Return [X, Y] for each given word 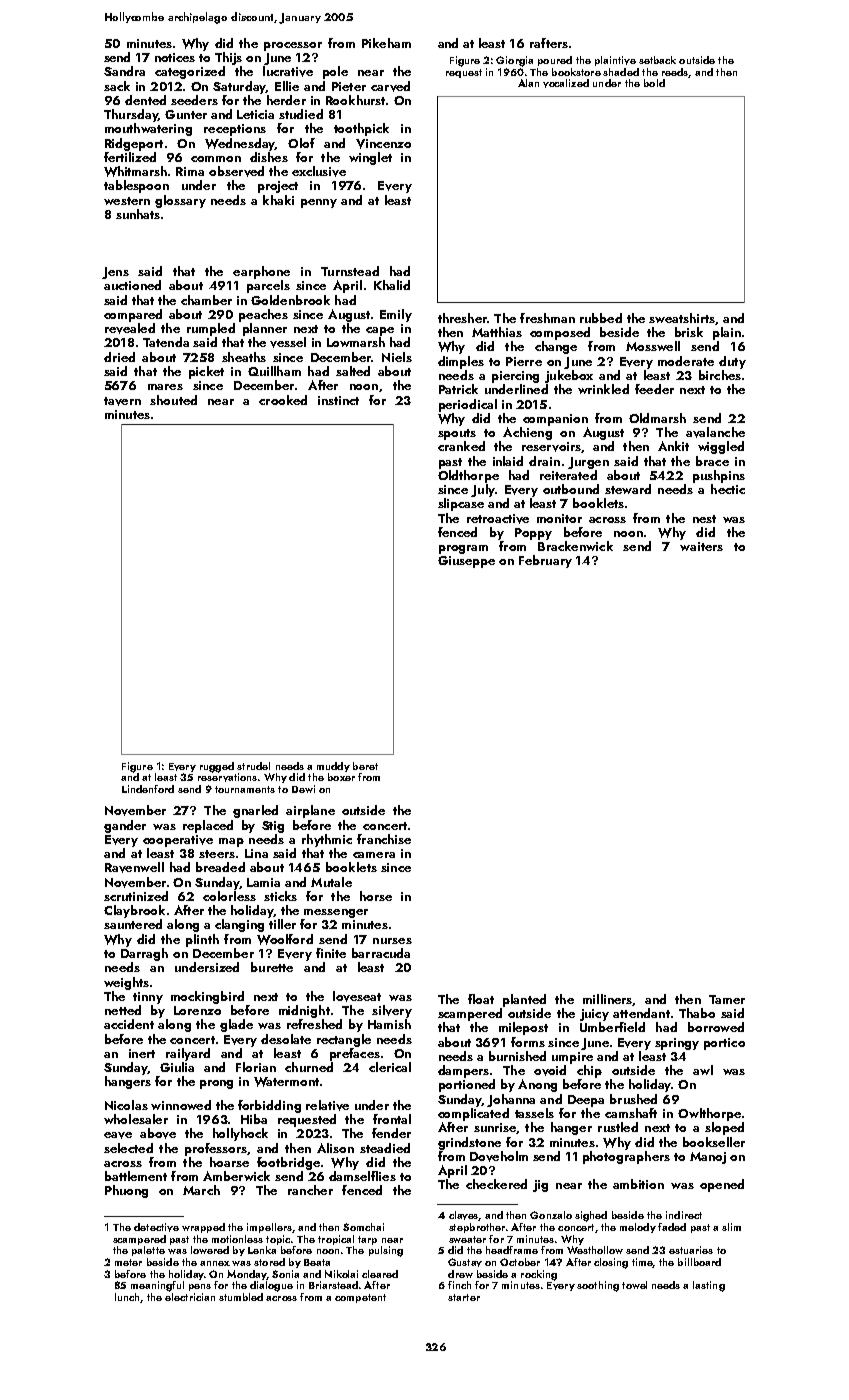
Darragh [144, 954]
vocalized [566, 83]
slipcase [461, 504]
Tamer [727, 999]
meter [128, 1262]
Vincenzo [383, 144]
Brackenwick [575, 546]
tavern [122, 401]
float [481, 999]
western [127, 201]
